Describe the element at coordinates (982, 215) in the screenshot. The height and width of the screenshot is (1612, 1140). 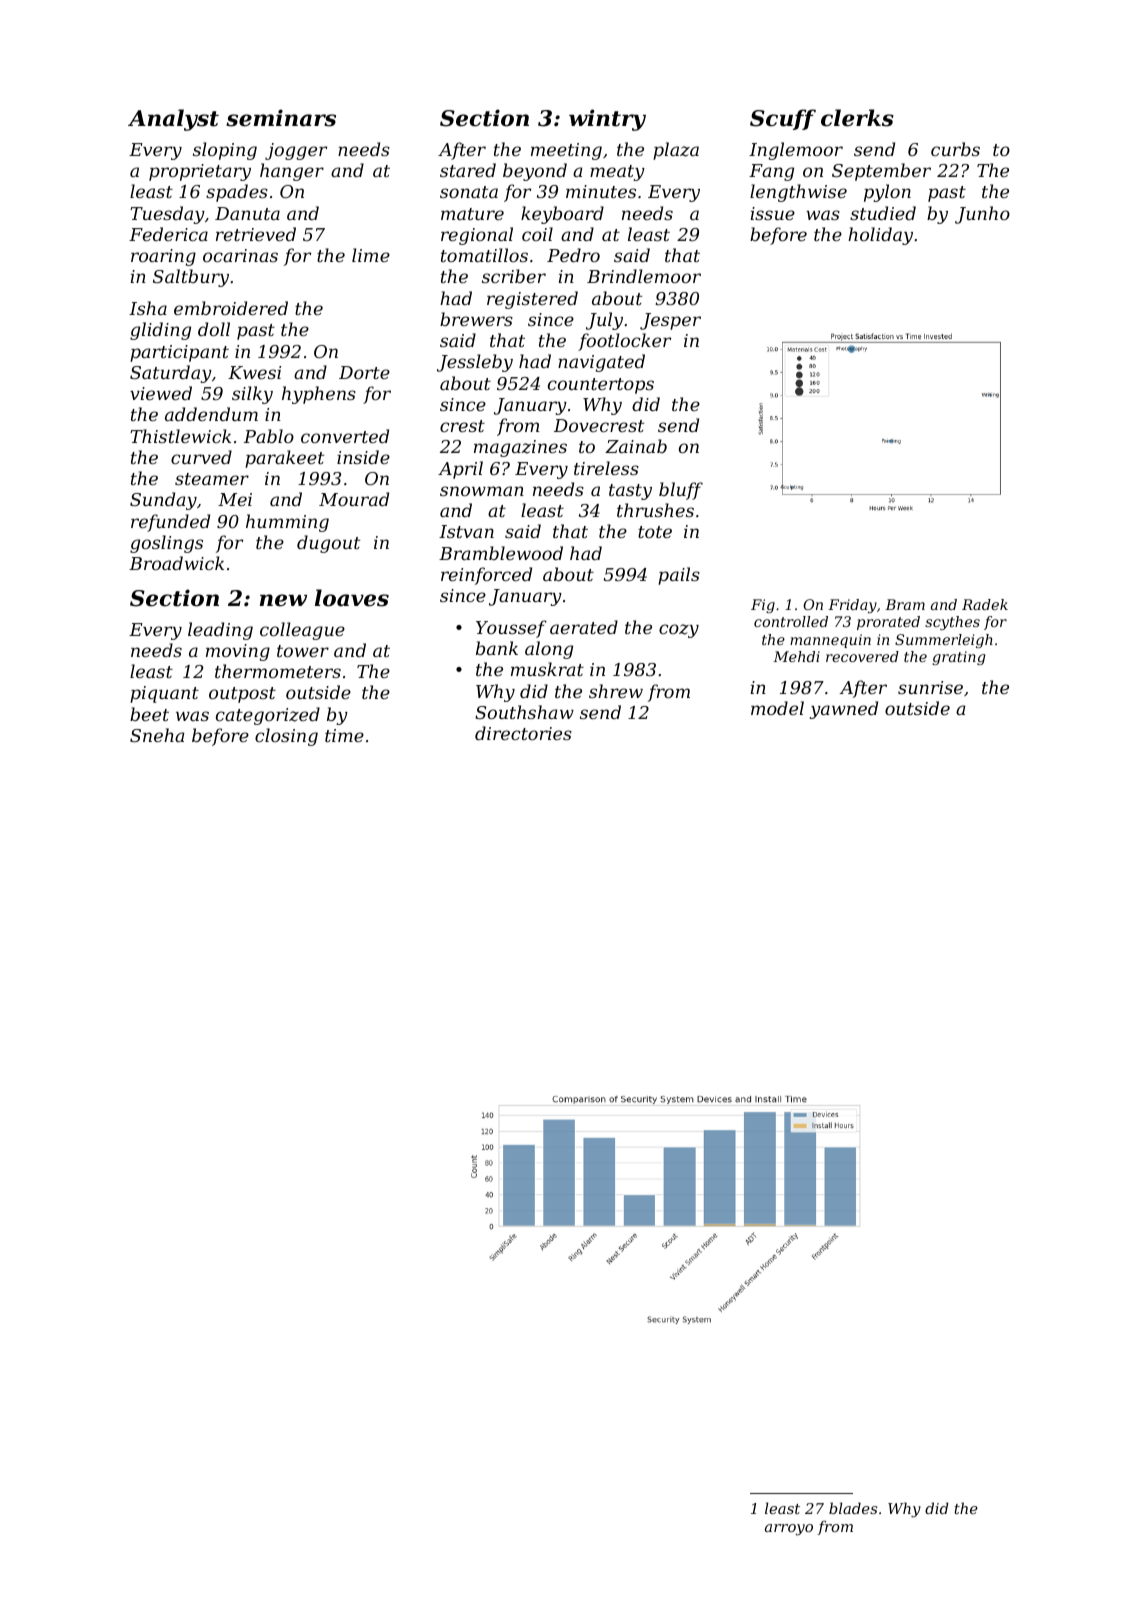
I see `Junho` at that location.
